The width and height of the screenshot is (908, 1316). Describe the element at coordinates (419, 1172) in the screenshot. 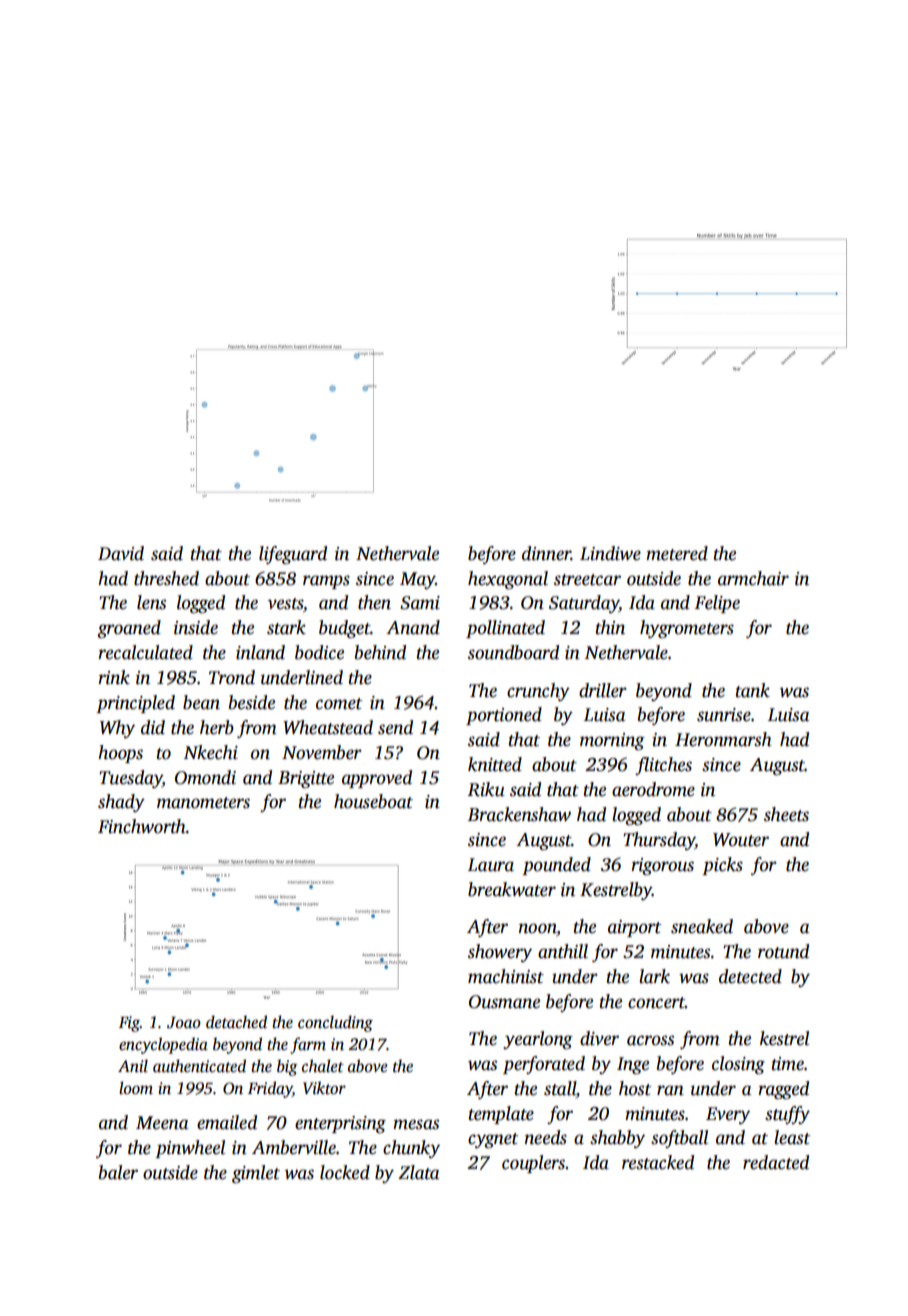

I see `Zlata` at that location.
